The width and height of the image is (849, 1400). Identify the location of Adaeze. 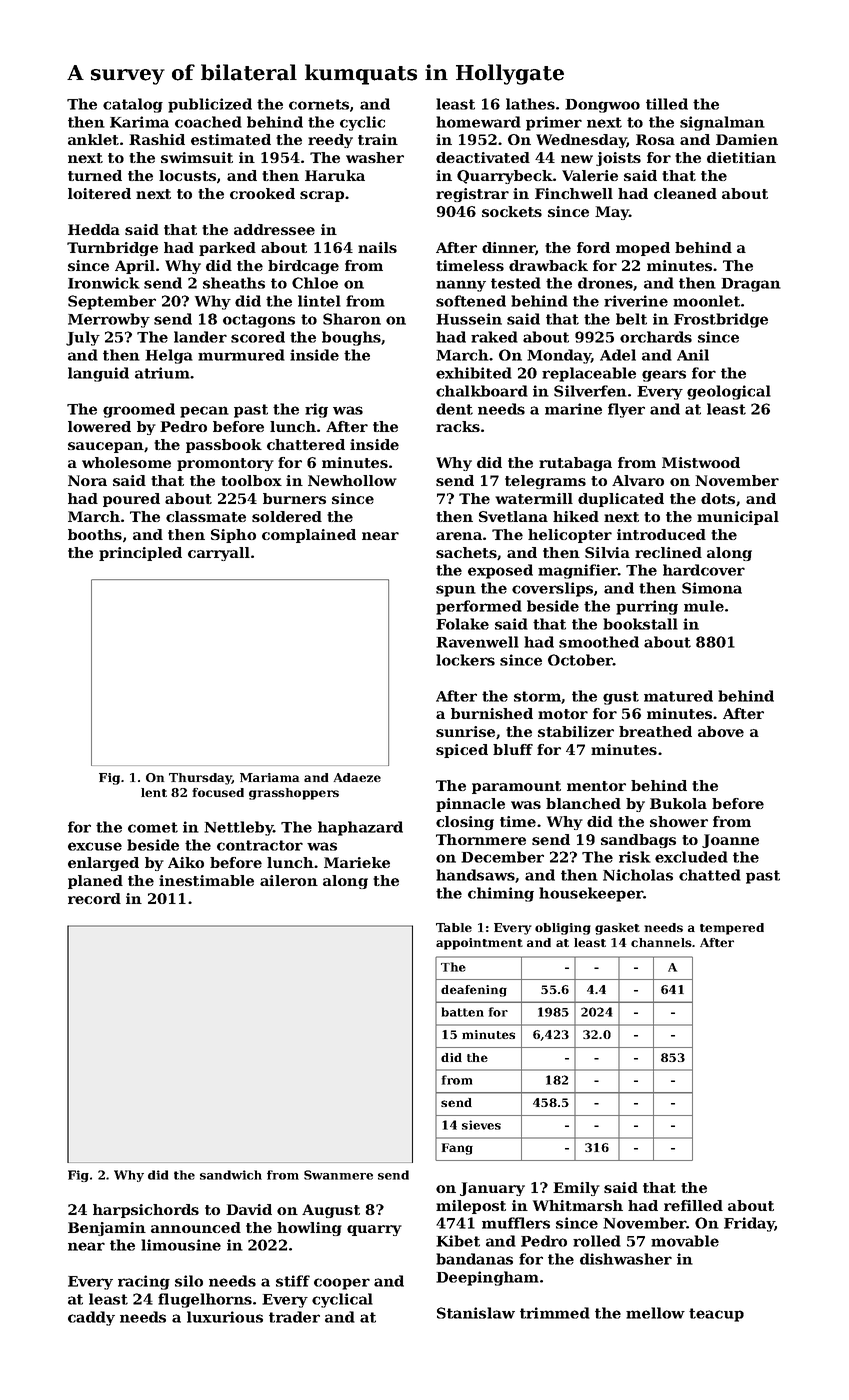
(357, 777).
